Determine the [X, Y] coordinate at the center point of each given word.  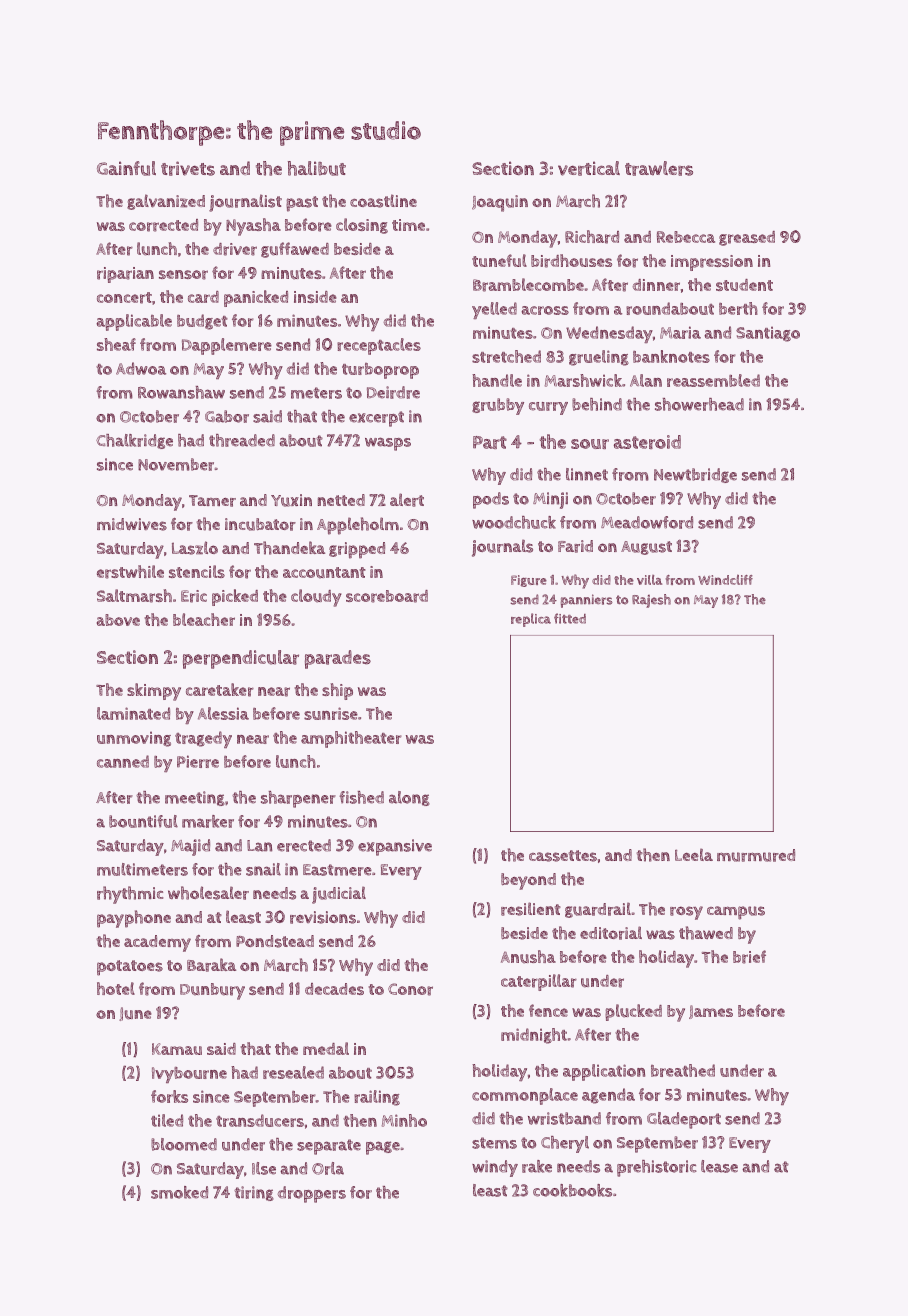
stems [494, 1143]
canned [123, 761]
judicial [339, 895]
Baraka [211, 965]
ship [337, 691]
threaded [242, 440]
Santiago [768, 334]
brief [749, 957]
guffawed [295, 250]
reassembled [713, 380]
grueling [599, 358]
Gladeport [684, 1120]
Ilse [264, 1168]
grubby [498, 406]
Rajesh [651, 601]
